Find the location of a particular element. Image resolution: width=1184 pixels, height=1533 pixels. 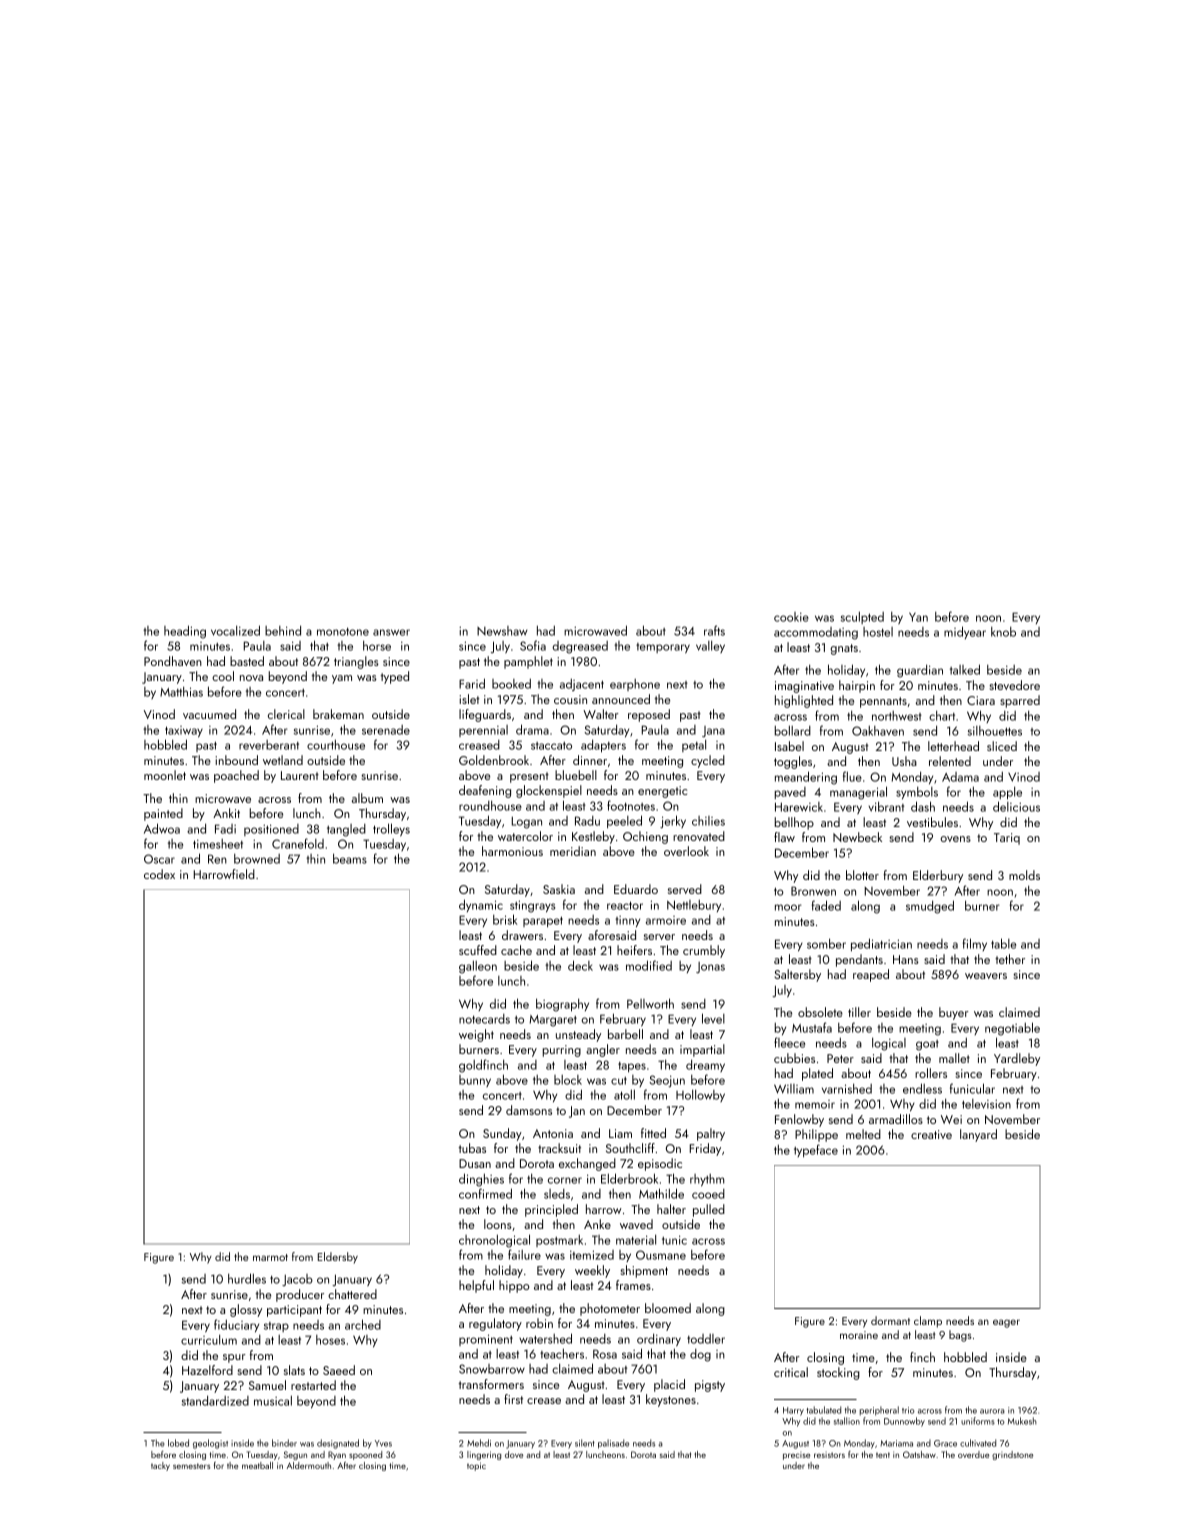

restarted is located at coordinates (313, 1385).
